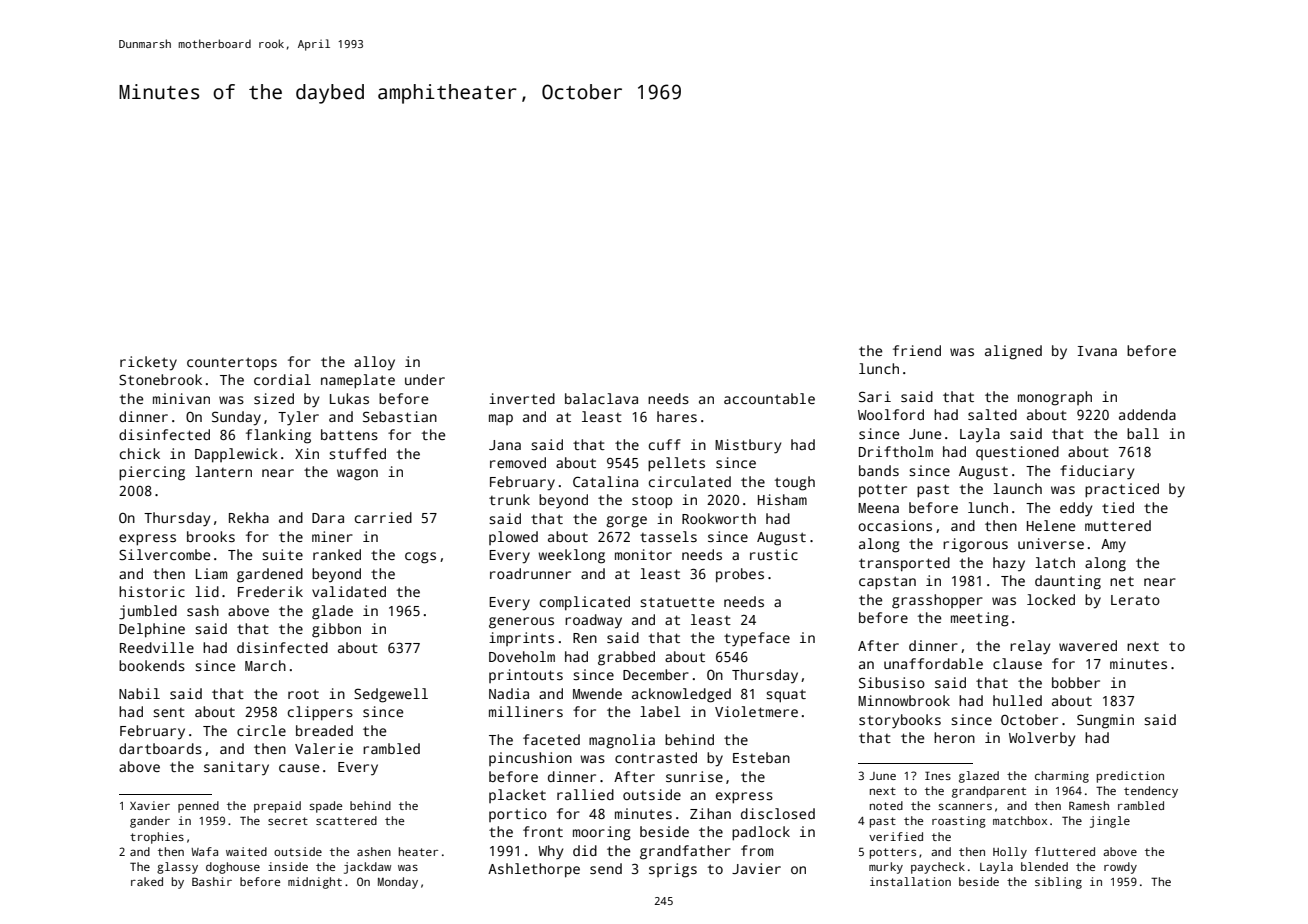 The height and width of the document is (924, 1308). I want to click on friend, so click(917, 350).
